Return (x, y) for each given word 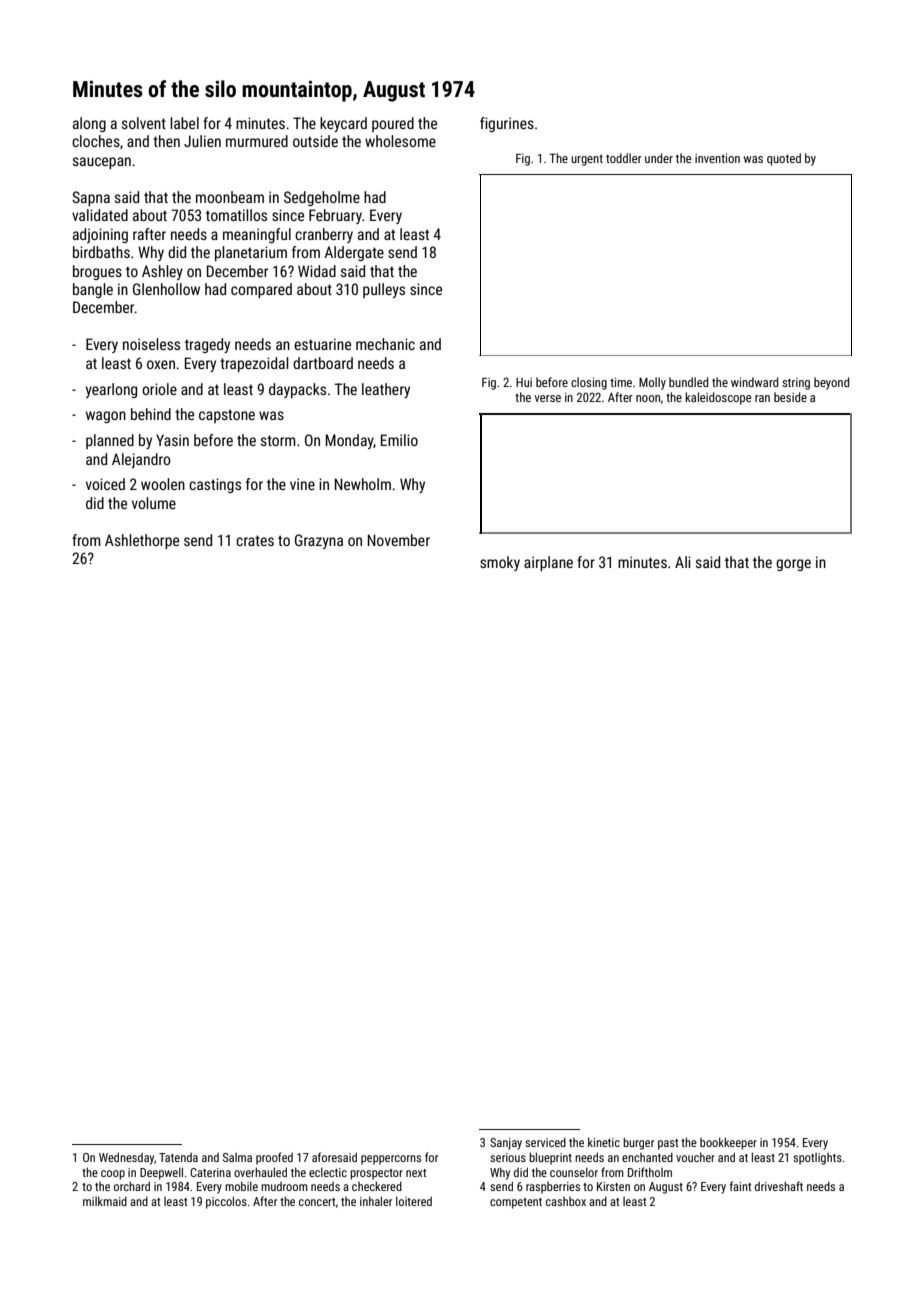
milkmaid (105, 1201)
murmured (257, 141)
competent (516, 1203)
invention (717, 158)
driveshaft (779, 1186)
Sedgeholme (322, 198)
